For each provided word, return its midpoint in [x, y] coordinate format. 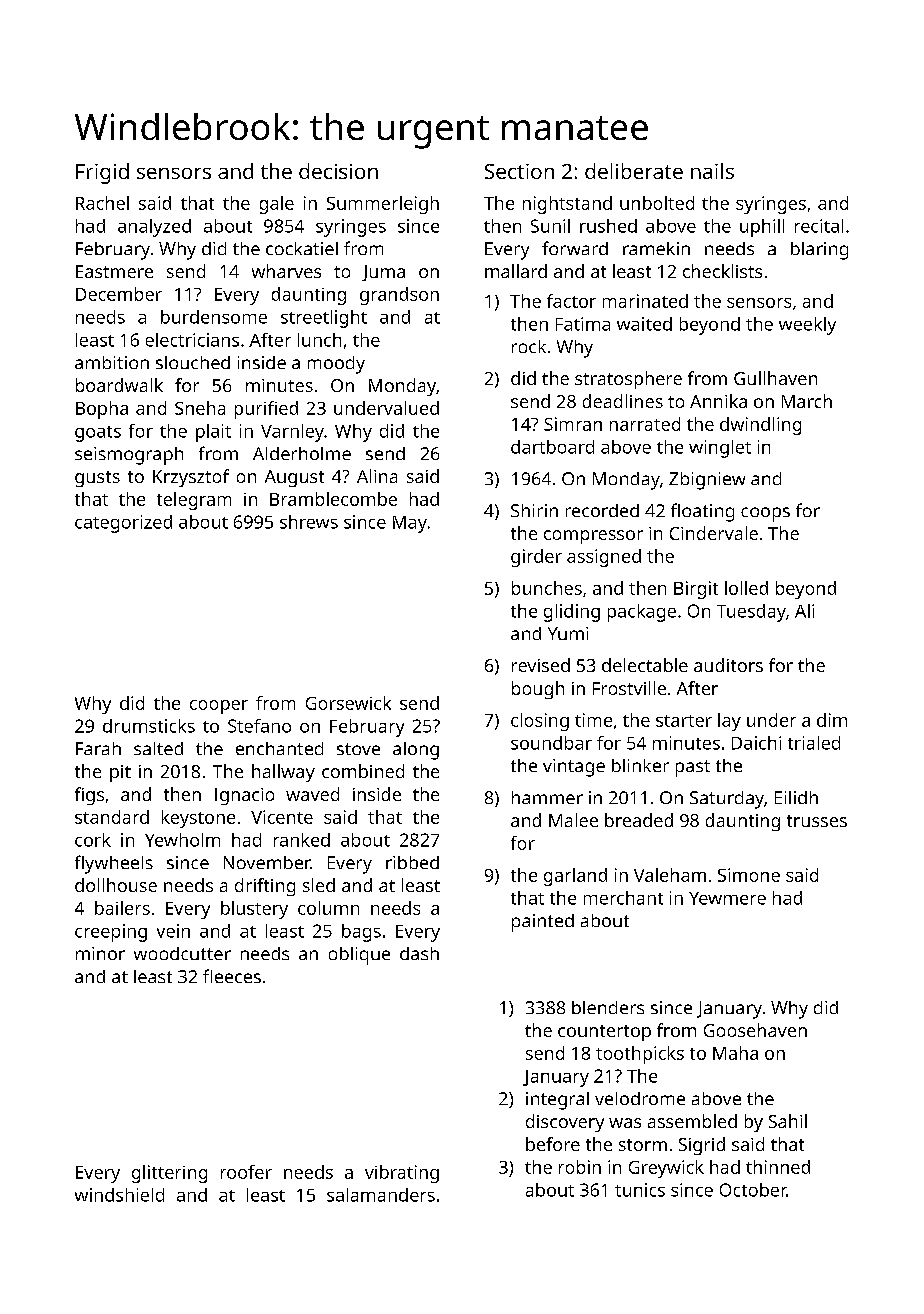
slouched [193, 362]
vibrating [402, 1174]
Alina [377, 476]
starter [684, 721]
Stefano [259, 726]
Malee [573, 820]
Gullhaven [775, 378]
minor [100, 953]
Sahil [788, 1121]
